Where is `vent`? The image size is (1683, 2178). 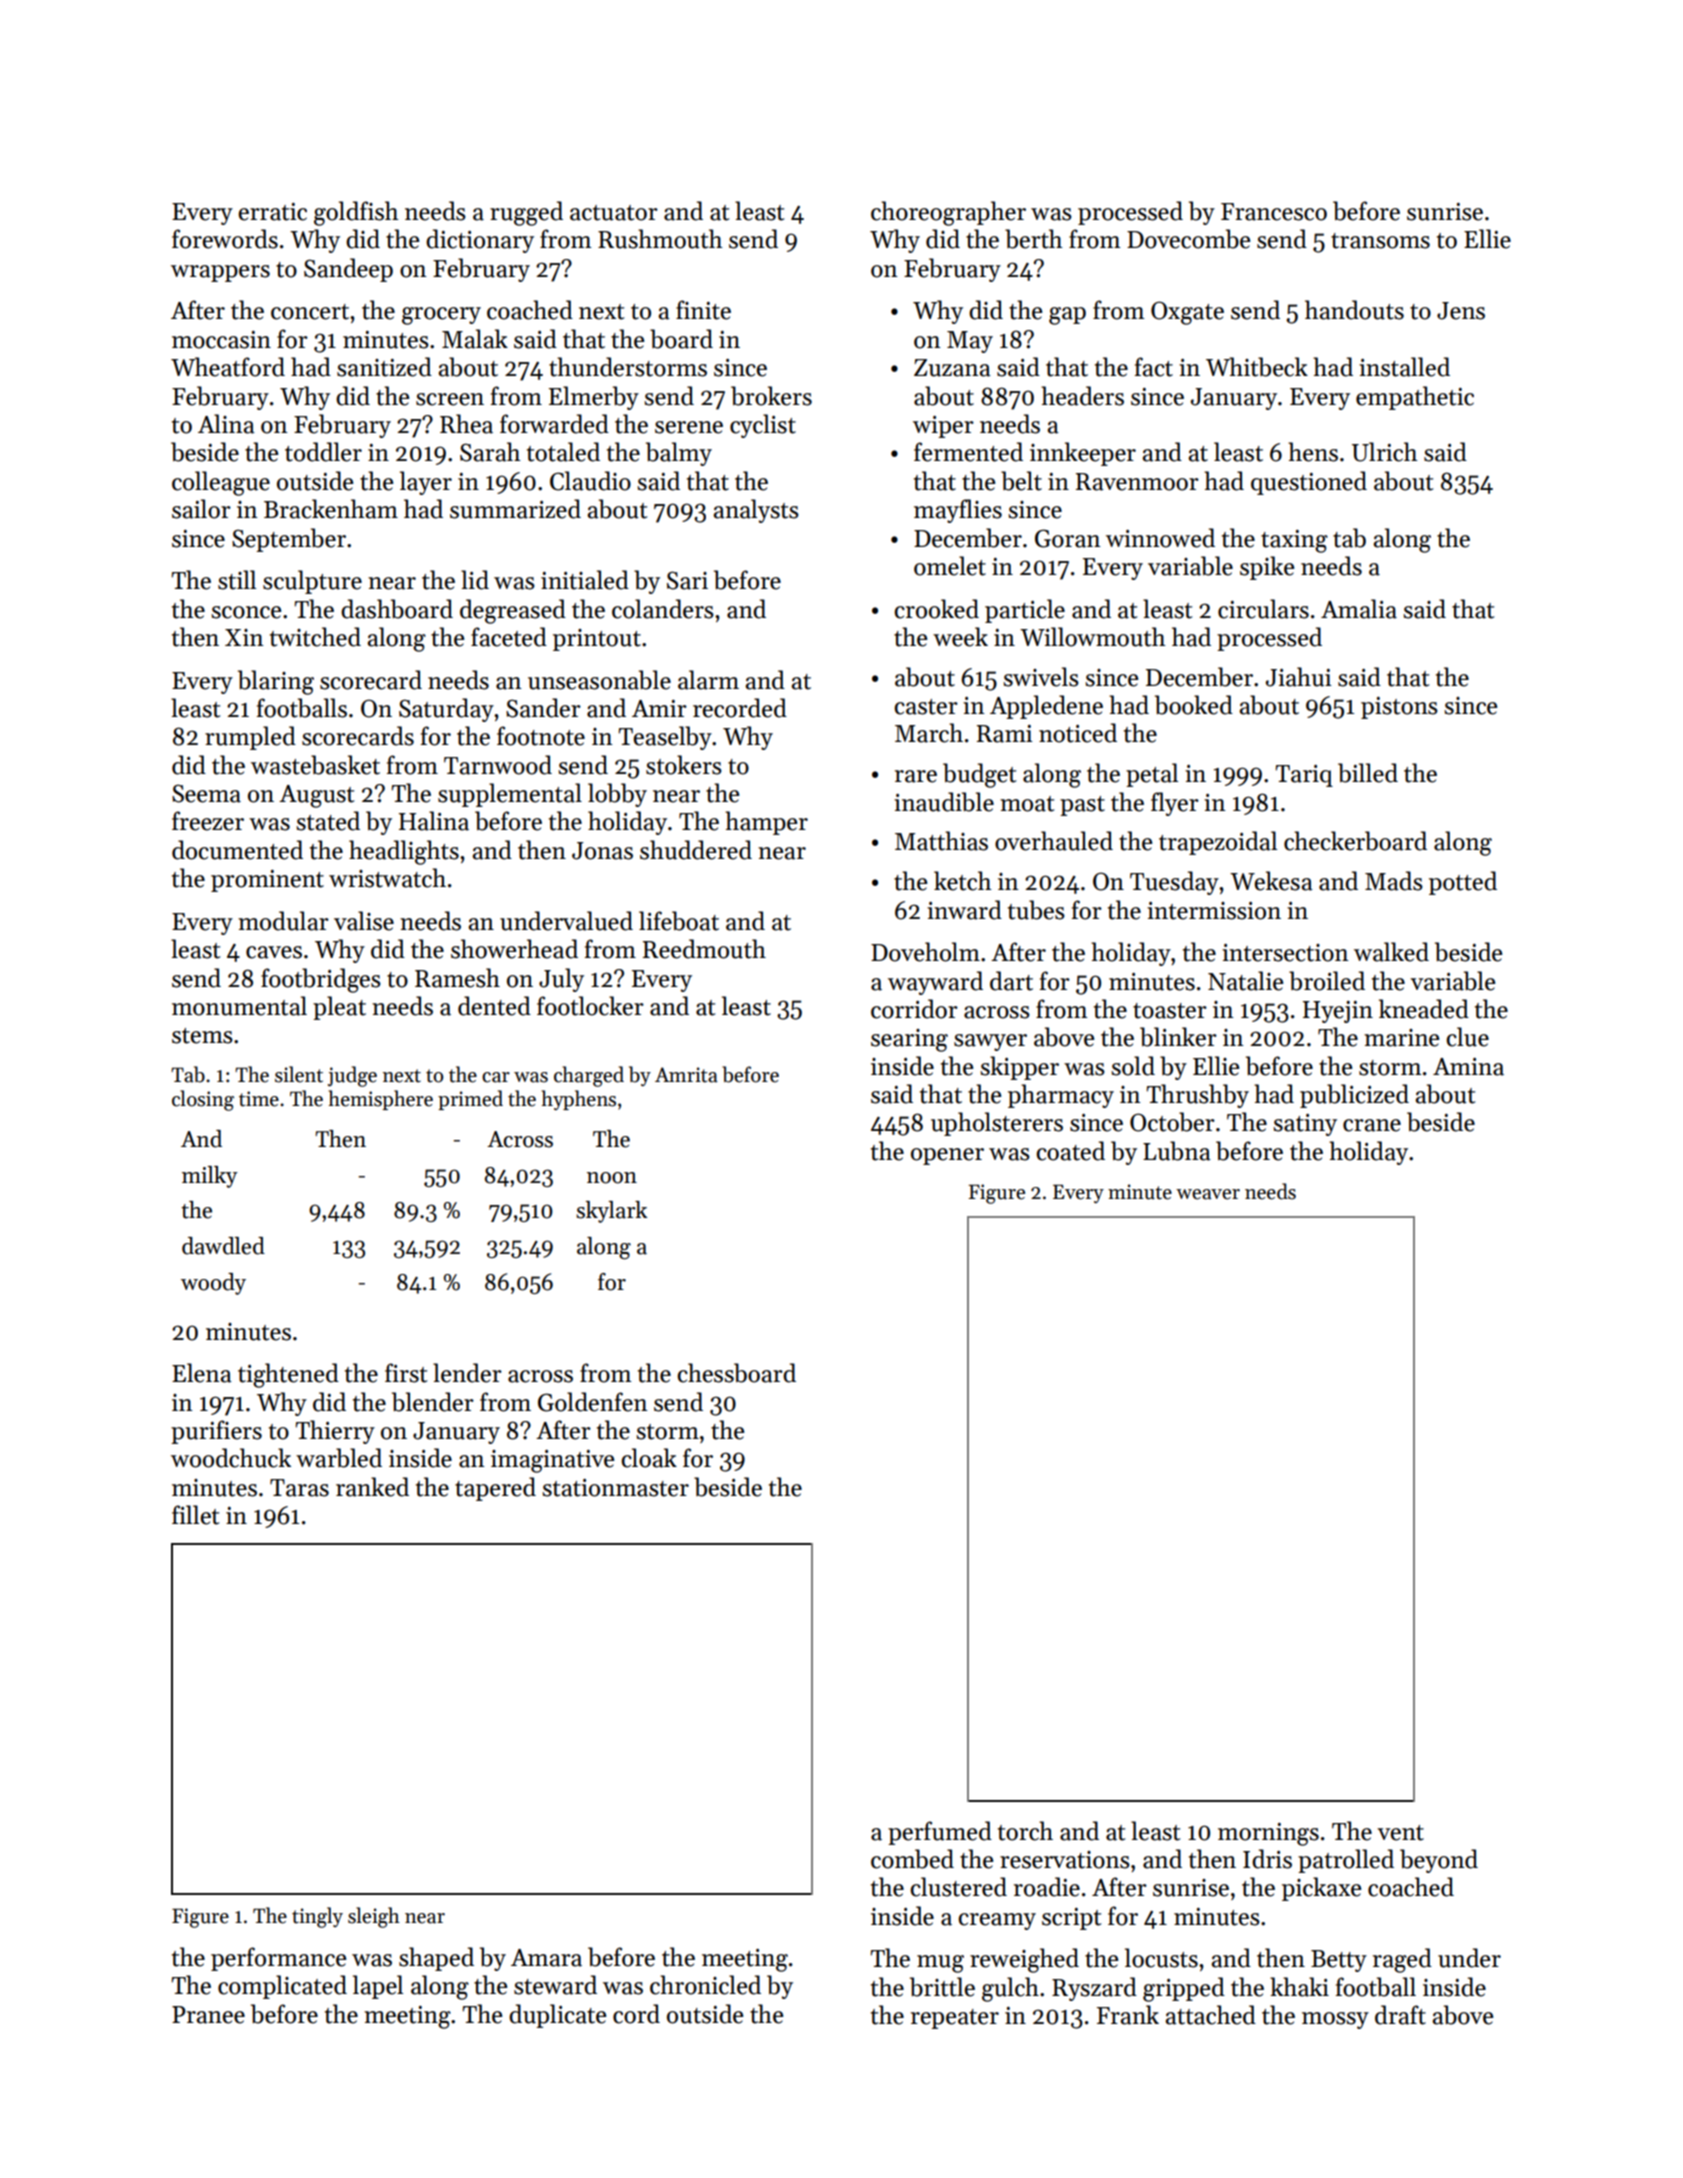
vent is located at coordinates (1401, 1833).
